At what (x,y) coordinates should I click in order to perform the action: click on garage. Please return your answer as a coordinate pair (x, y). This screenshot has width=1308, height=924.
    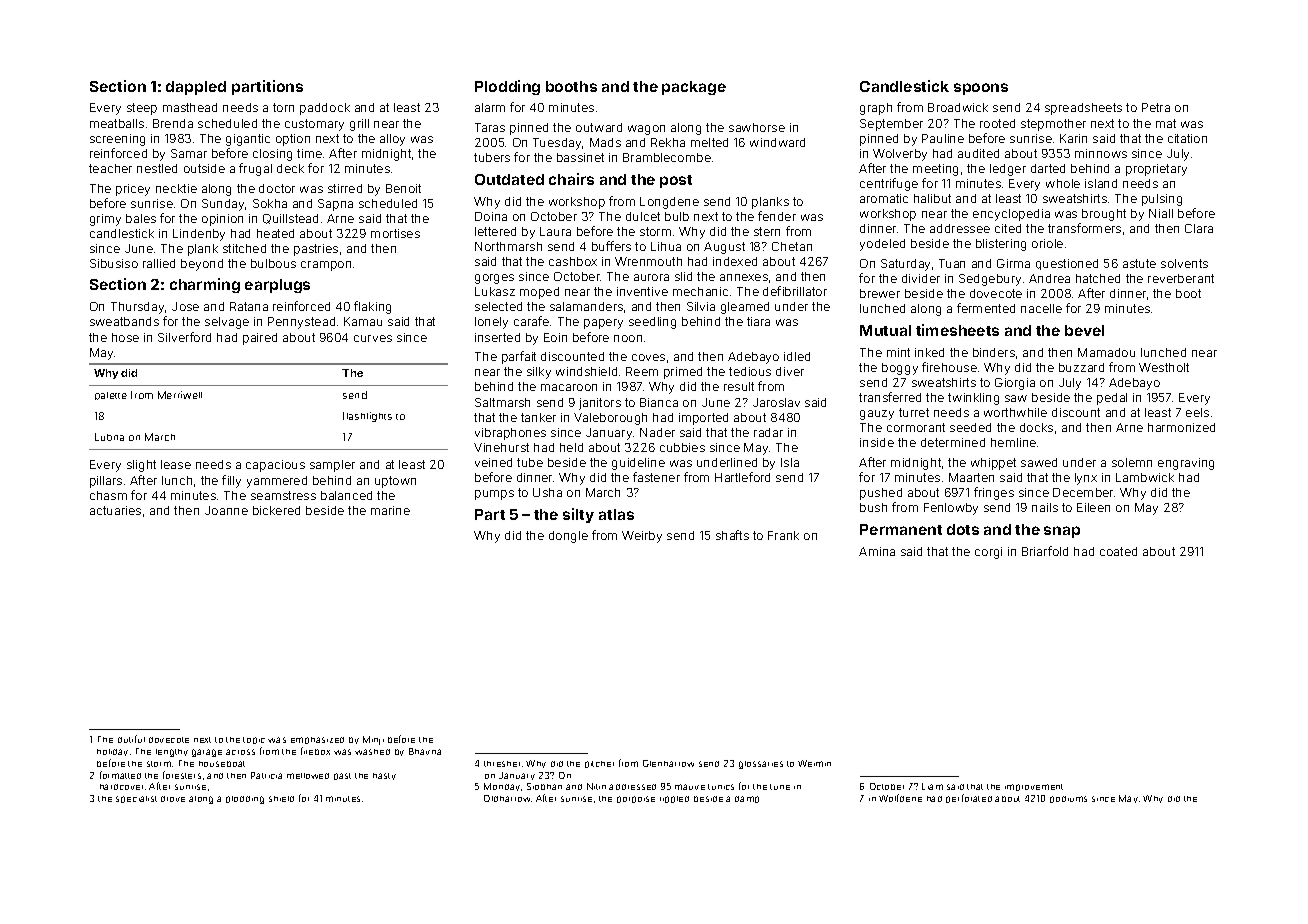
    Looking at the image, I should click on (207, 753).
